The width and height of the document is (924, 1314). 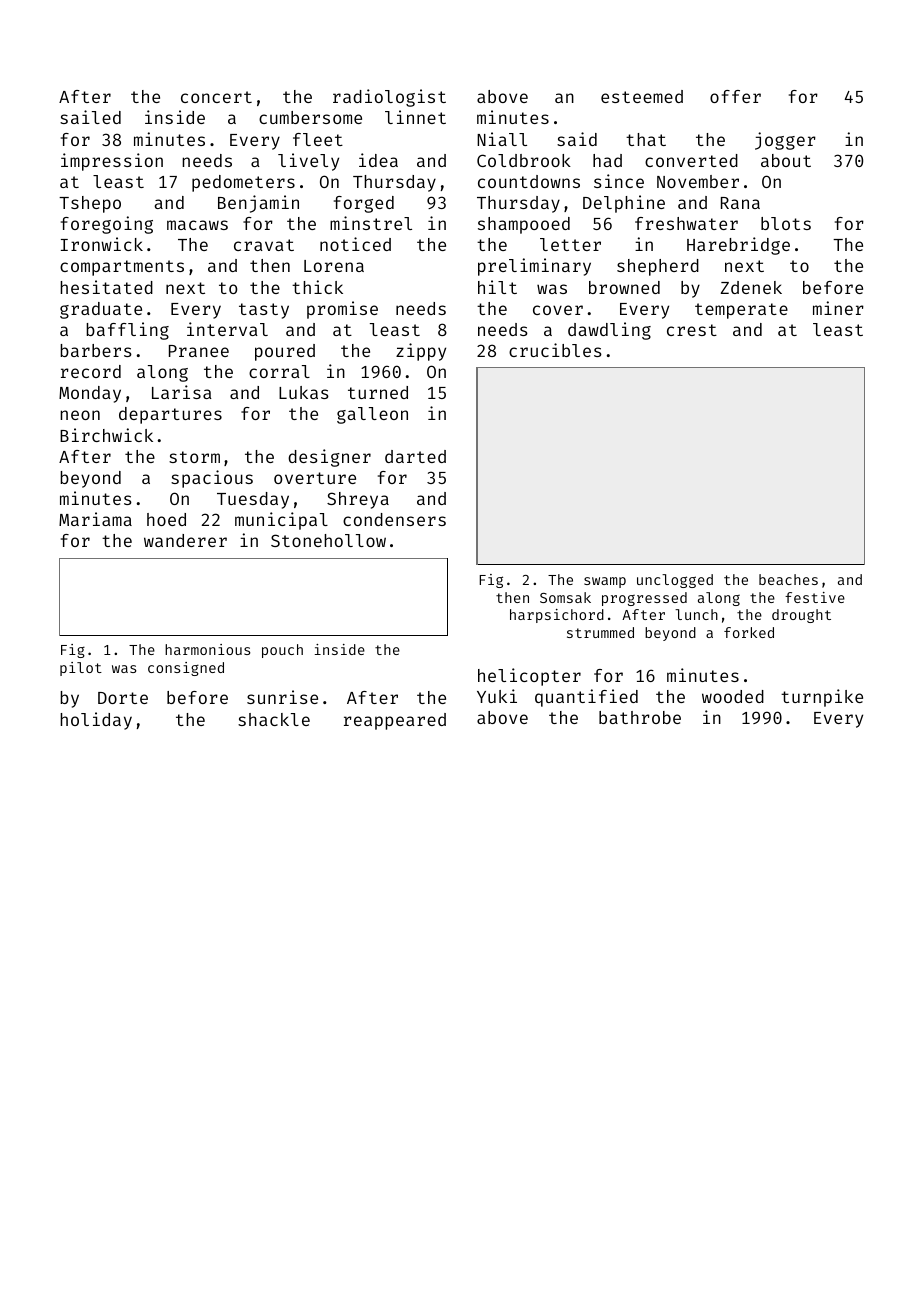 I want to click on macaws, so click(x=197, y=225).
